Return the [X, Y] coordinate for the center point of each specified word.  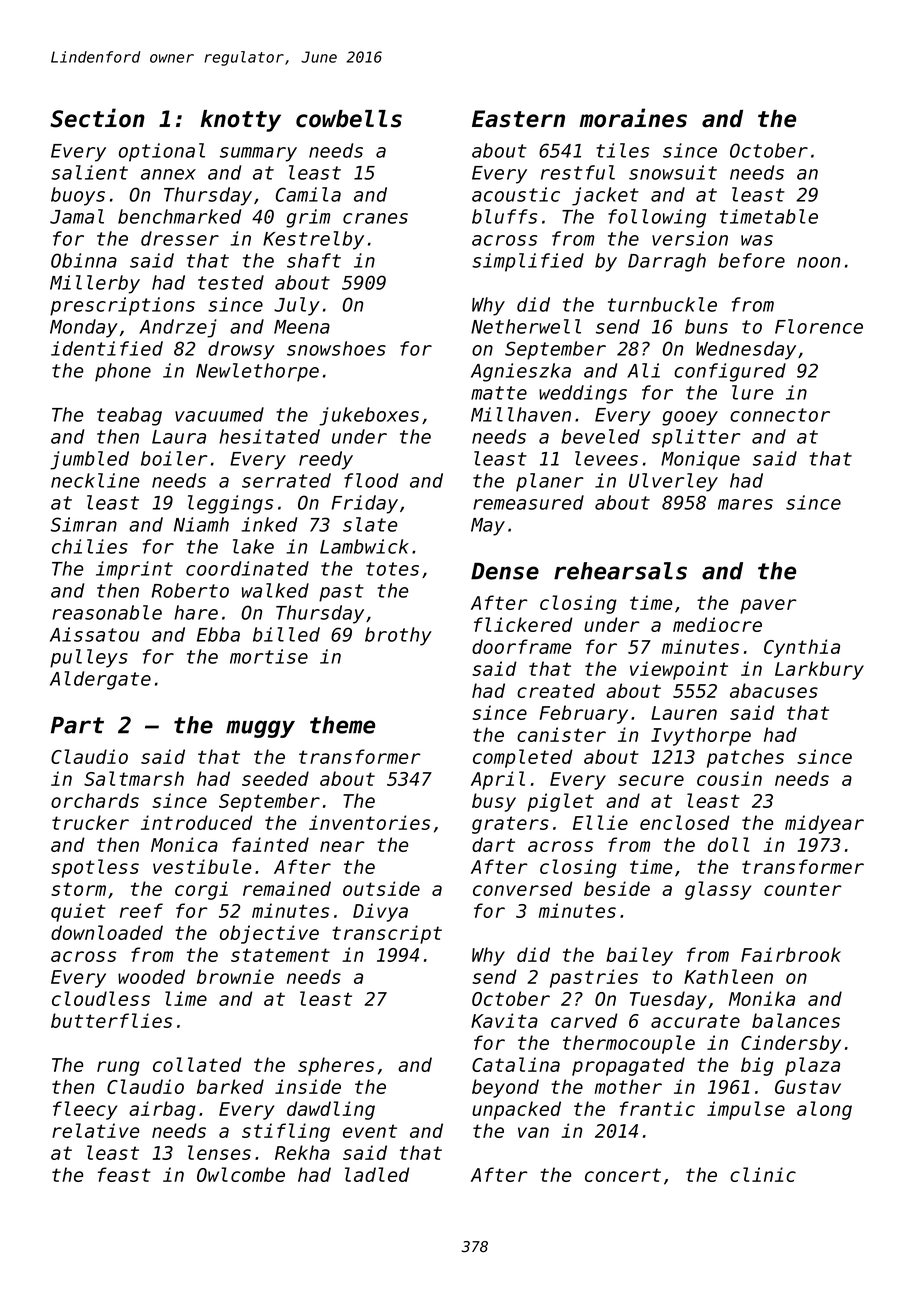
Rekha [302, 1152]
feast [124, 1174]
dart [493, 844]
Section [97, 118]
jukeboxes [369, 416]
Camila [308, 194]
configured [730, 372]
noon [818, 262]
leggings [230, 504]
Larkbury [819, 670]
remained [287, 888]
